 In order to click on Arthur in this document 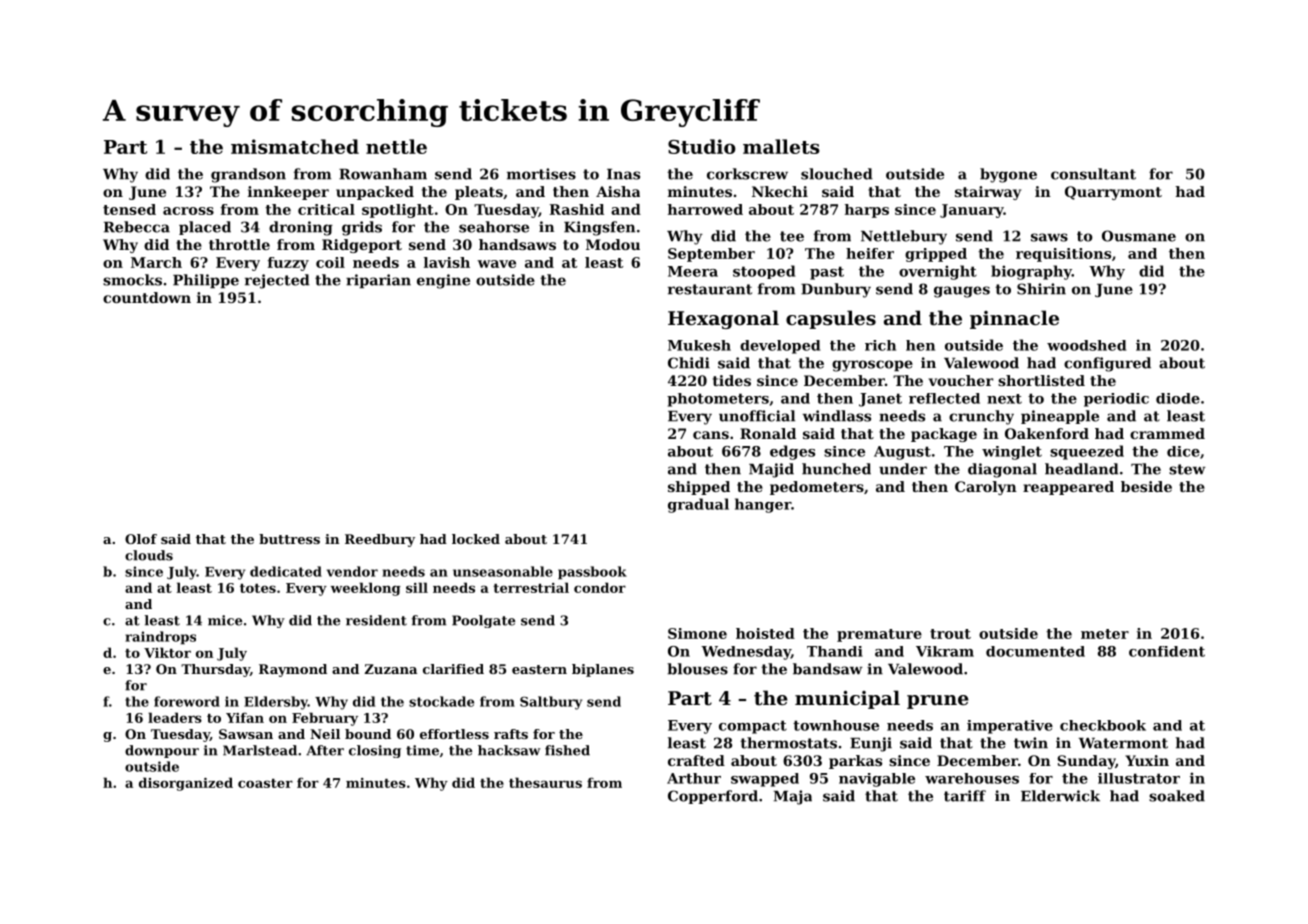, I will do `click(694, 778)`.
